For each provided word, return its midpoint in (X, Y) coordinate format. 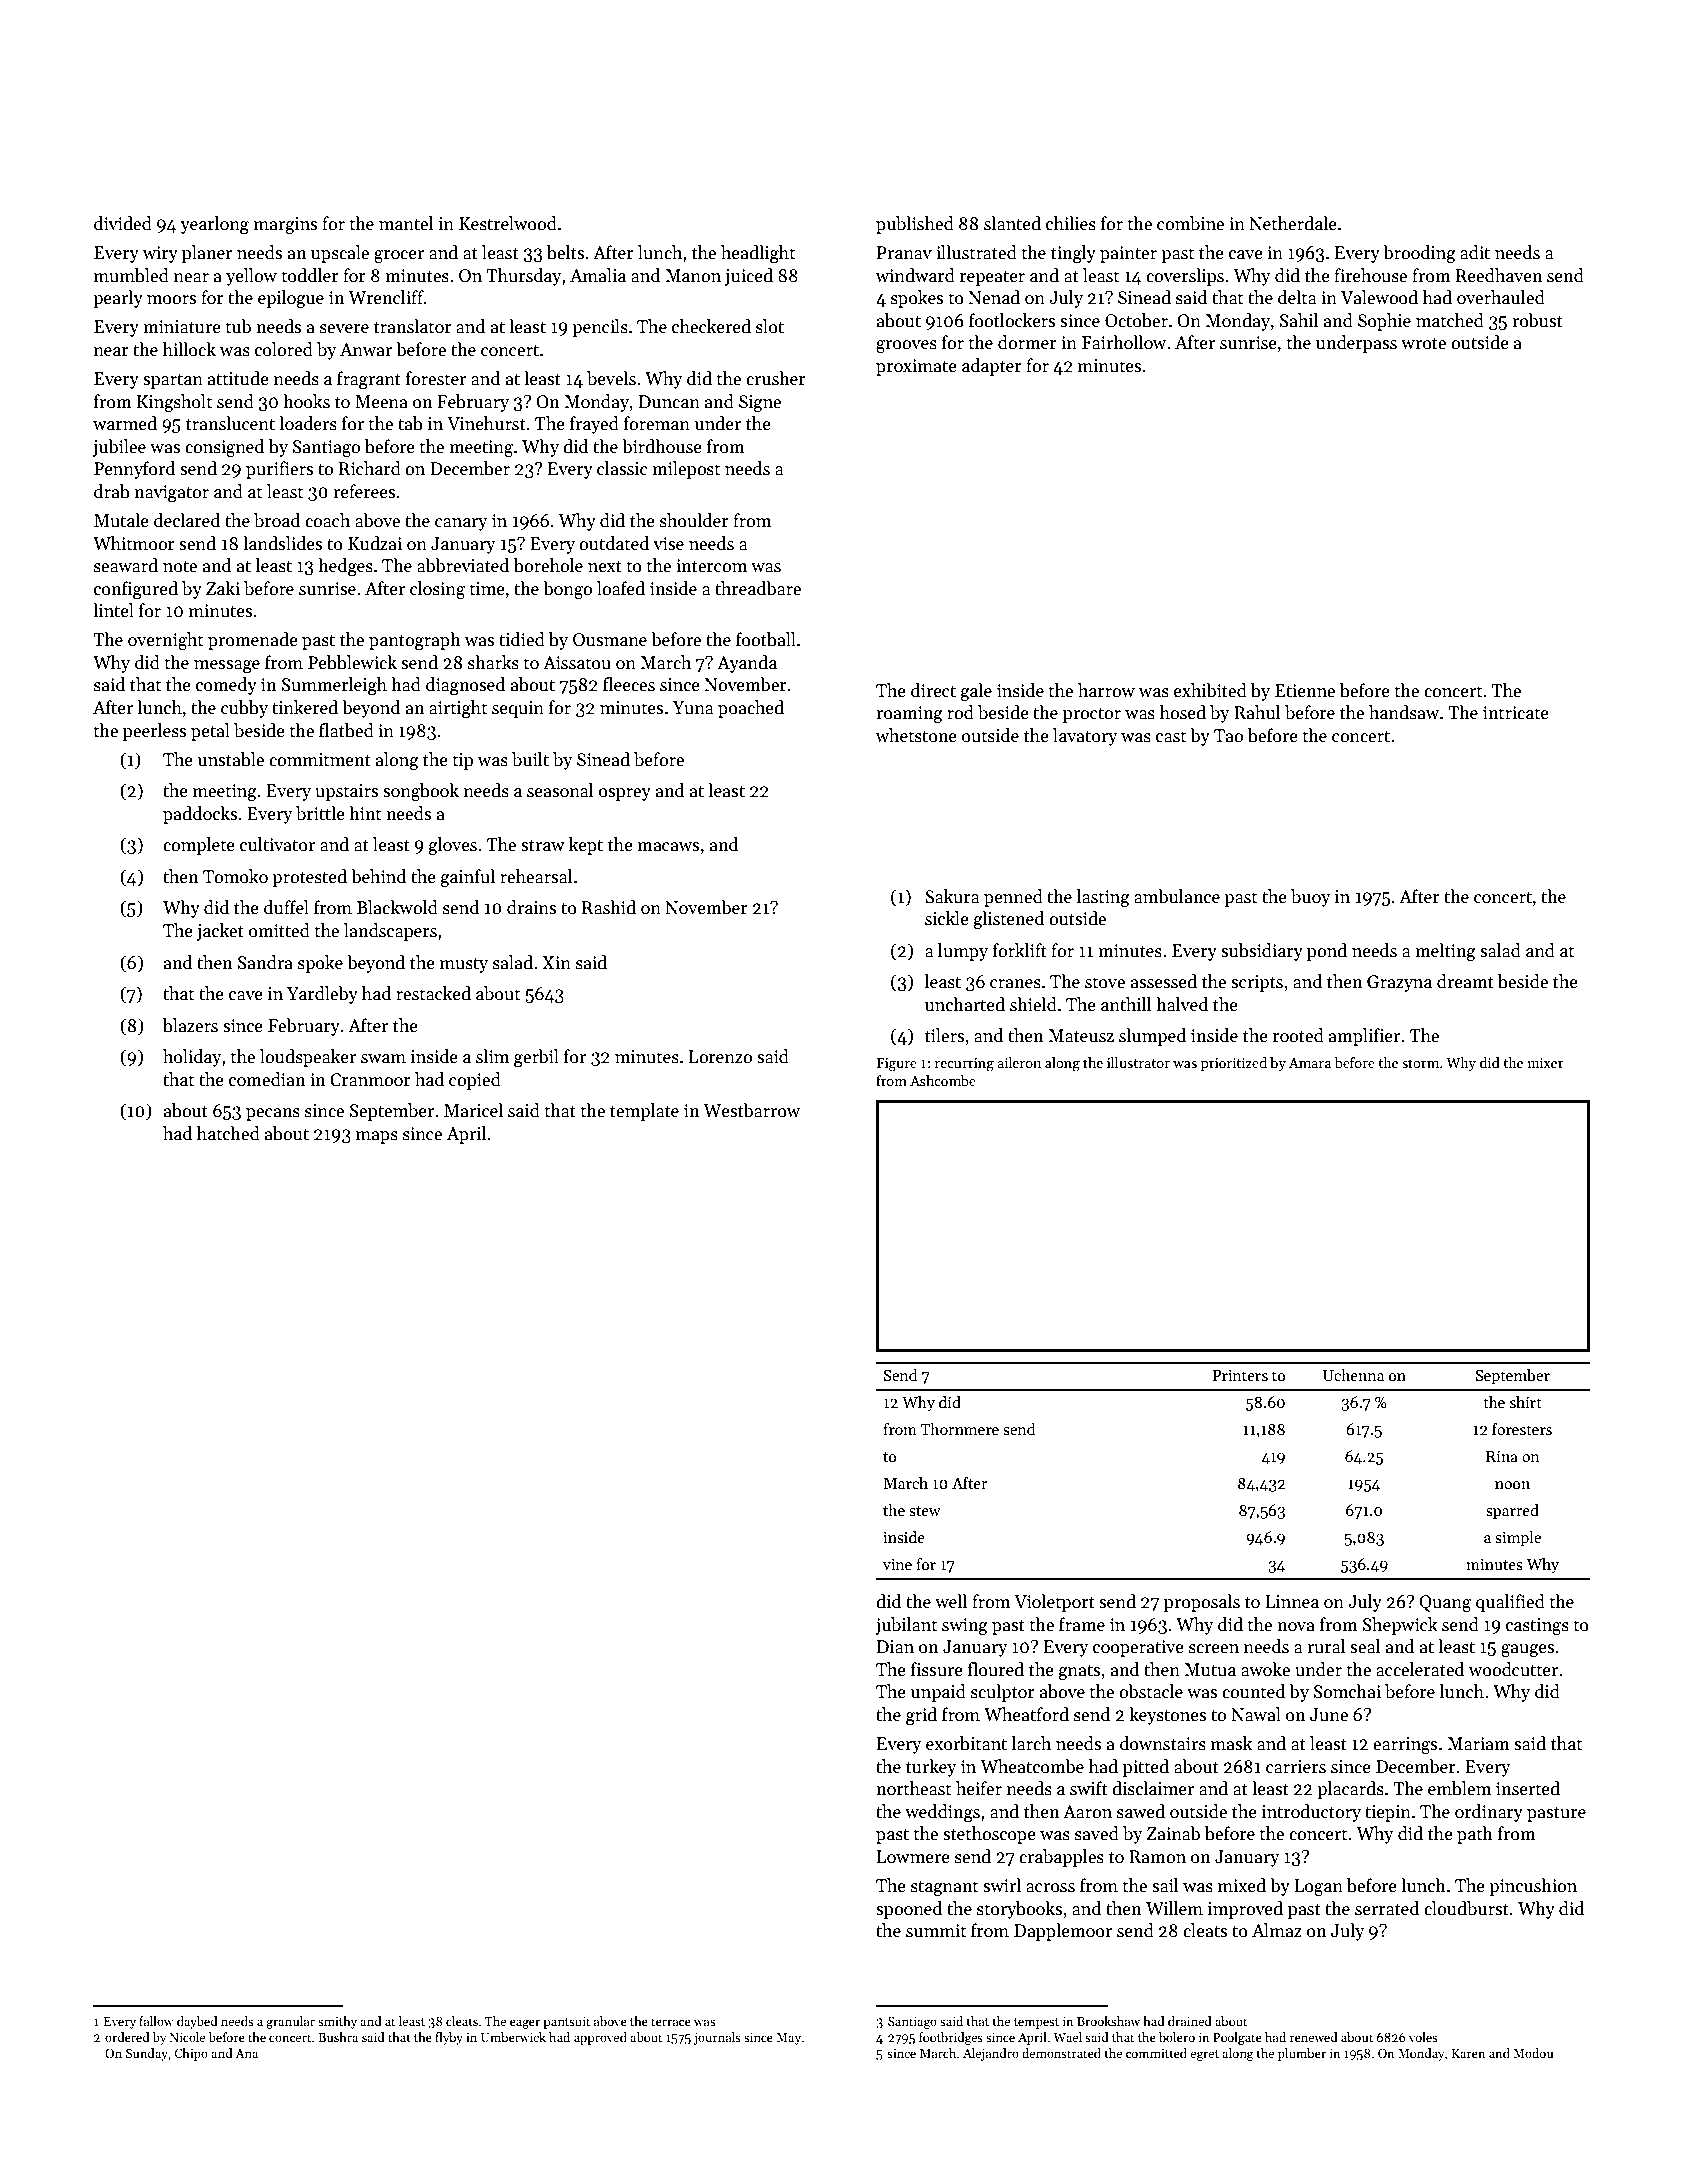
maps (377, 1137)
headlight (758, 254)
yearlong (214, 225)
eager (525, 2024)
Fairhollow (1124, 342)
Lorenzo (720, 1057)
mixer (1545, 1063)
